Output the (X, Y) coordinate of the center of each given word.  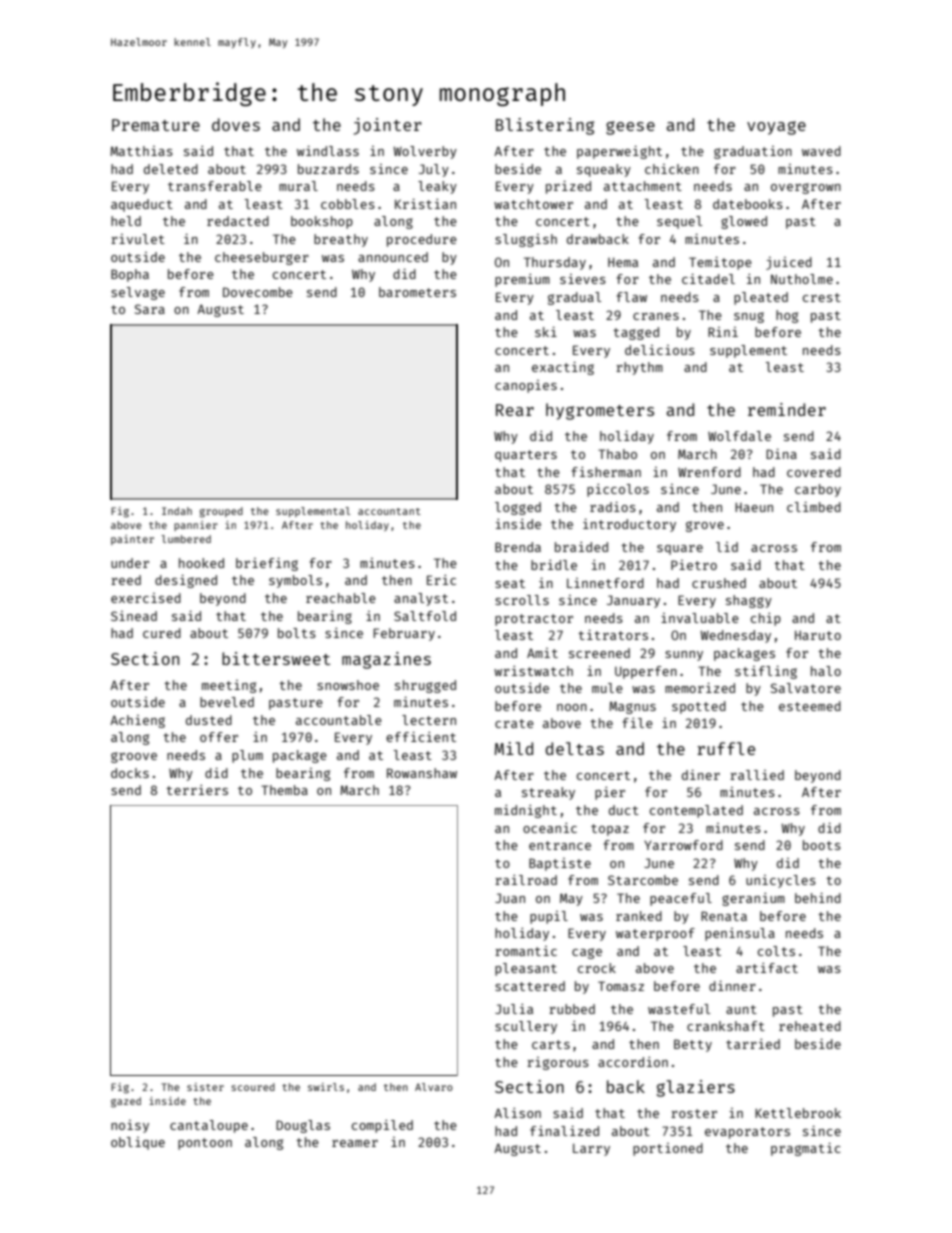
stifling (766, 672)
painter (132, 540)
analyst (421, 599)
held (126, 221)
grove (705, 526)
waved (821, 151)
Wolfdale (739, 436)
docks (130, 773)
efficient (421, 736)
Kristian (425, 203)
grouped (221, 512)
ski (546, 331)
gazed (126, 1102)
